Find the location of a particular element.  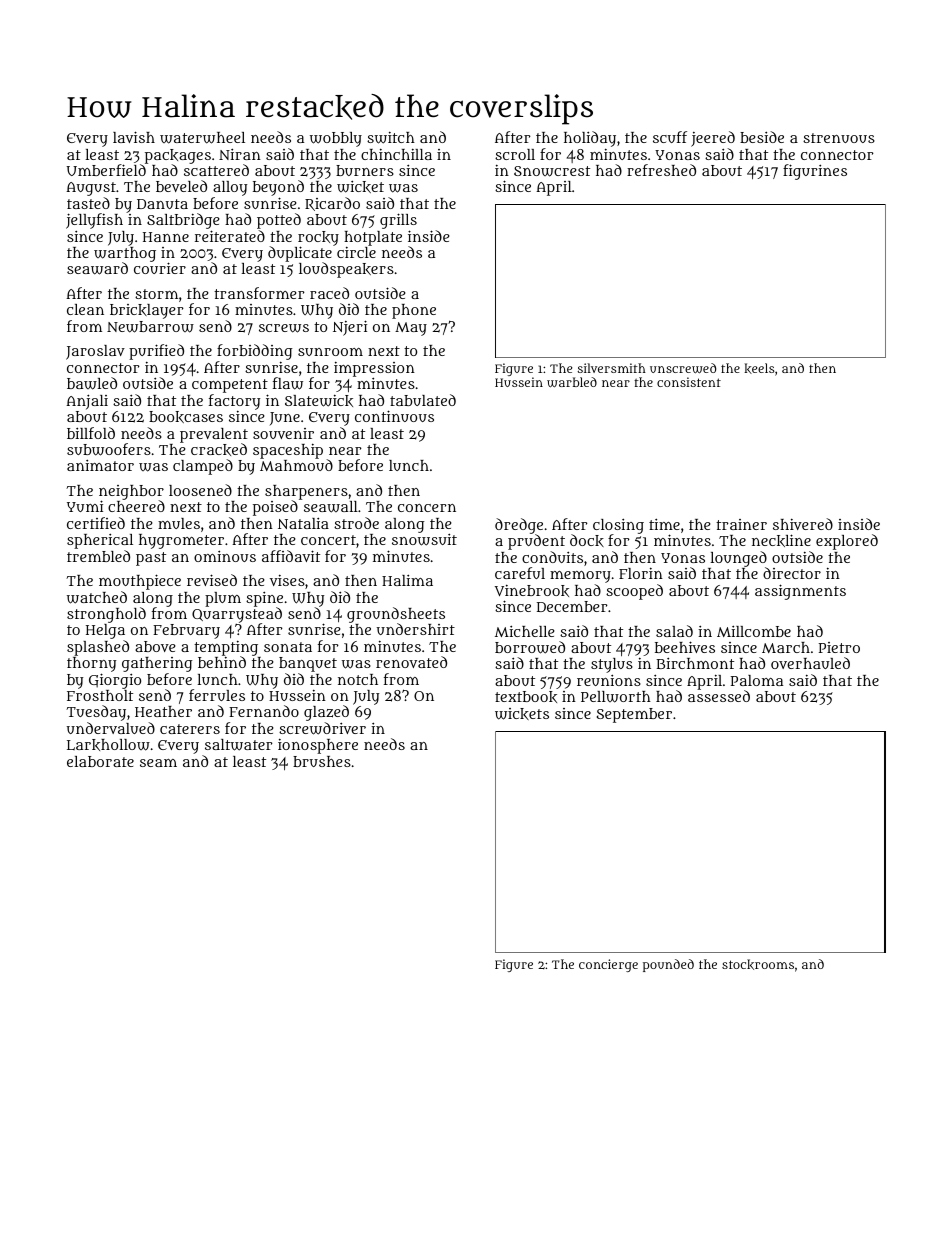

caterers is located at coordinates (190, 729).
